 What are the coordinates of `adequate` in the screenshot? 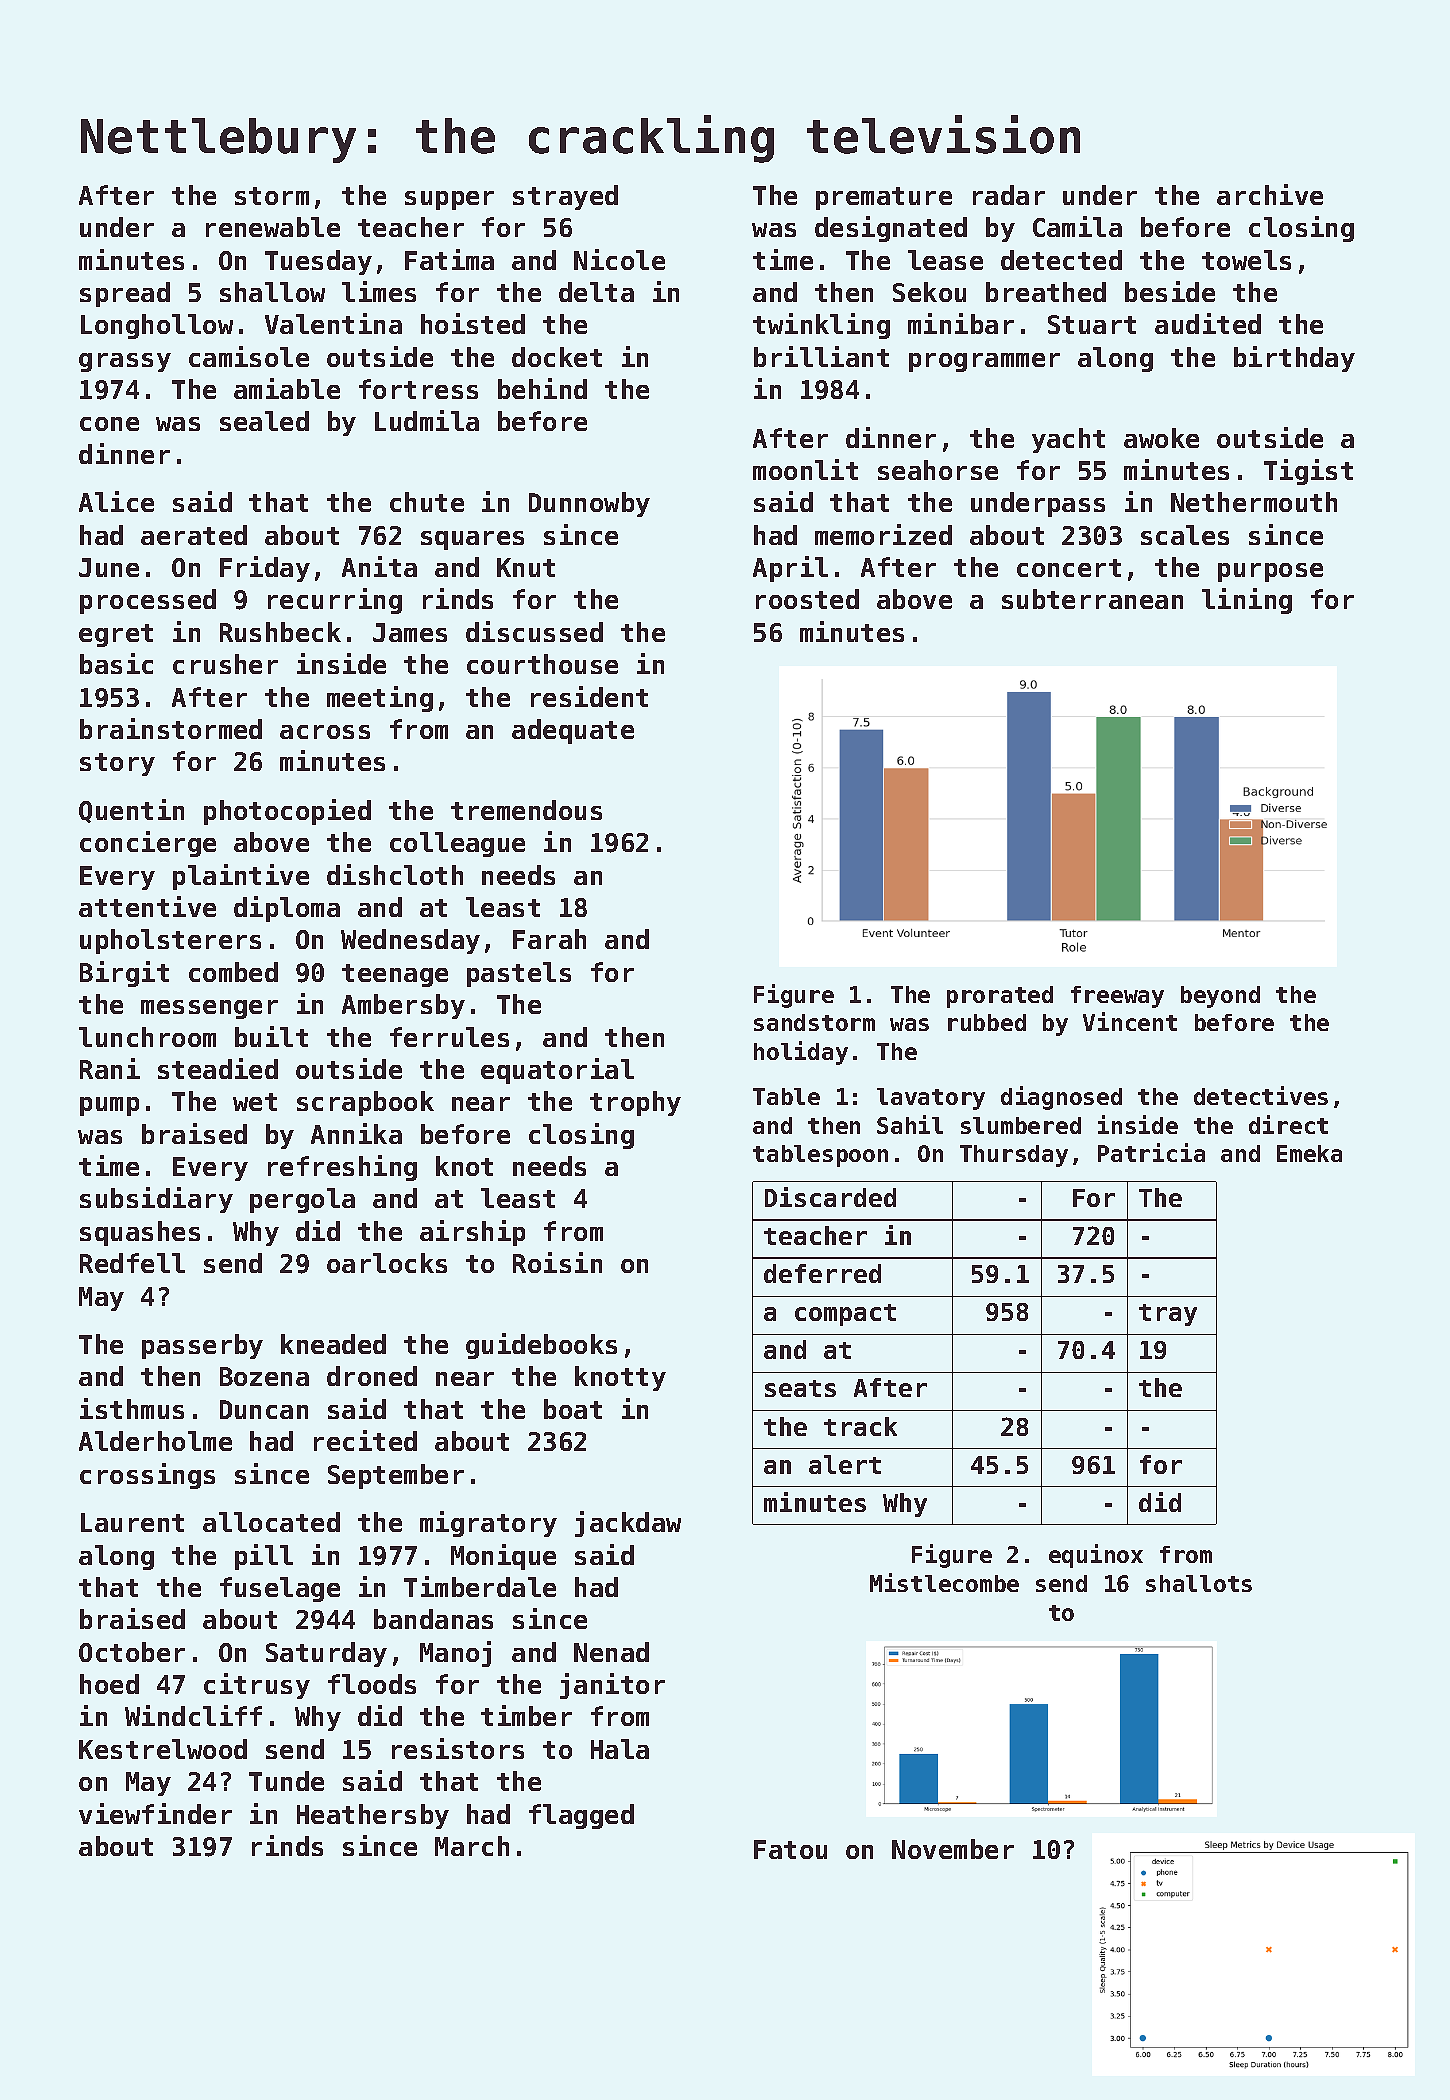 It's located at (573, 731).
